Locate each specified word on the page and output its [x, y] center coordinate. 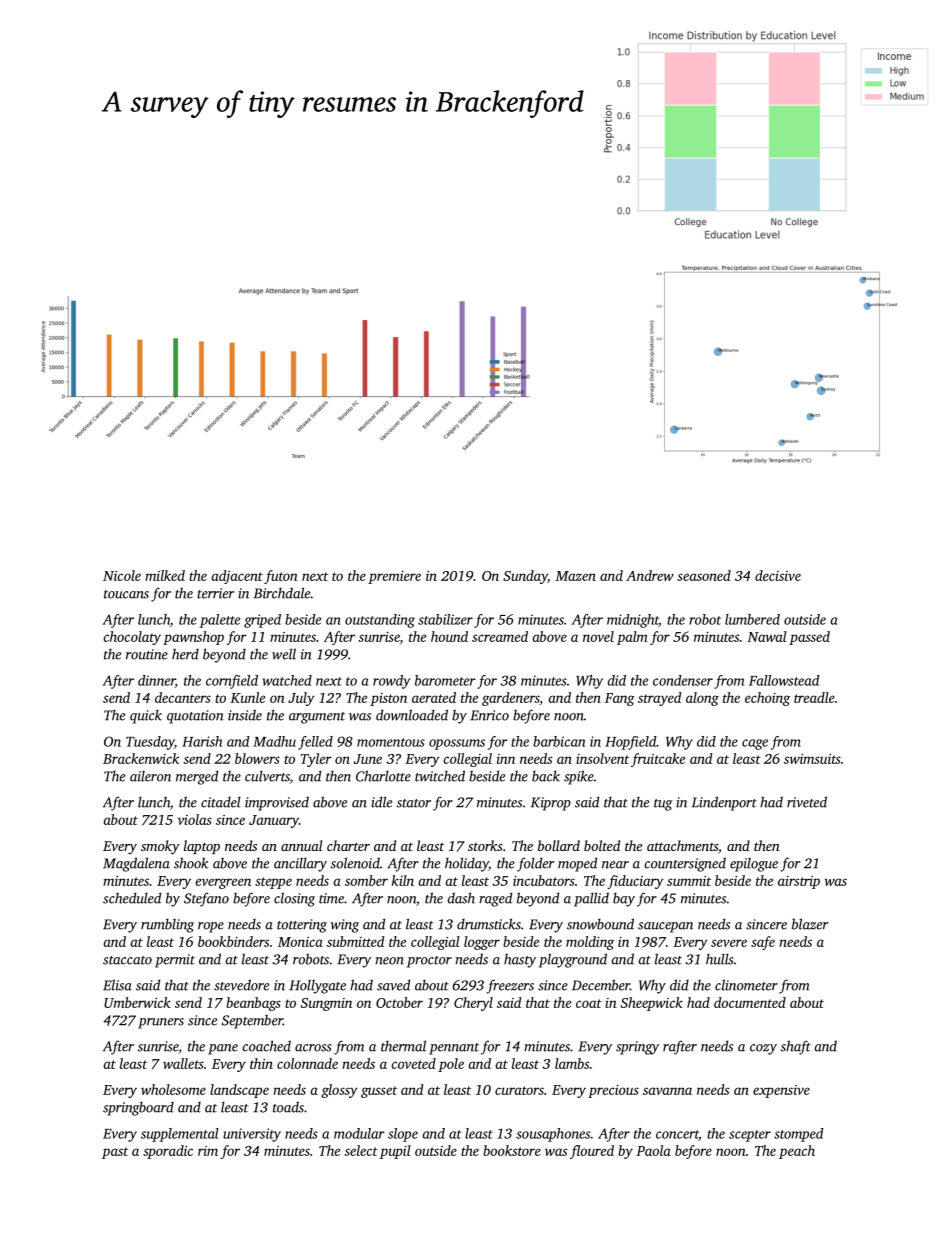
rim [208, 1151]
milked [165, 575]
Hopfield [630, 743]
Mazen [575, 576]
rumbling [167, 925]
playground [573, 960]
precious [613, 1091]
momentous [391, 742]
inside [245, 715]
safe [763, 943]
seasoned [704, 575]
